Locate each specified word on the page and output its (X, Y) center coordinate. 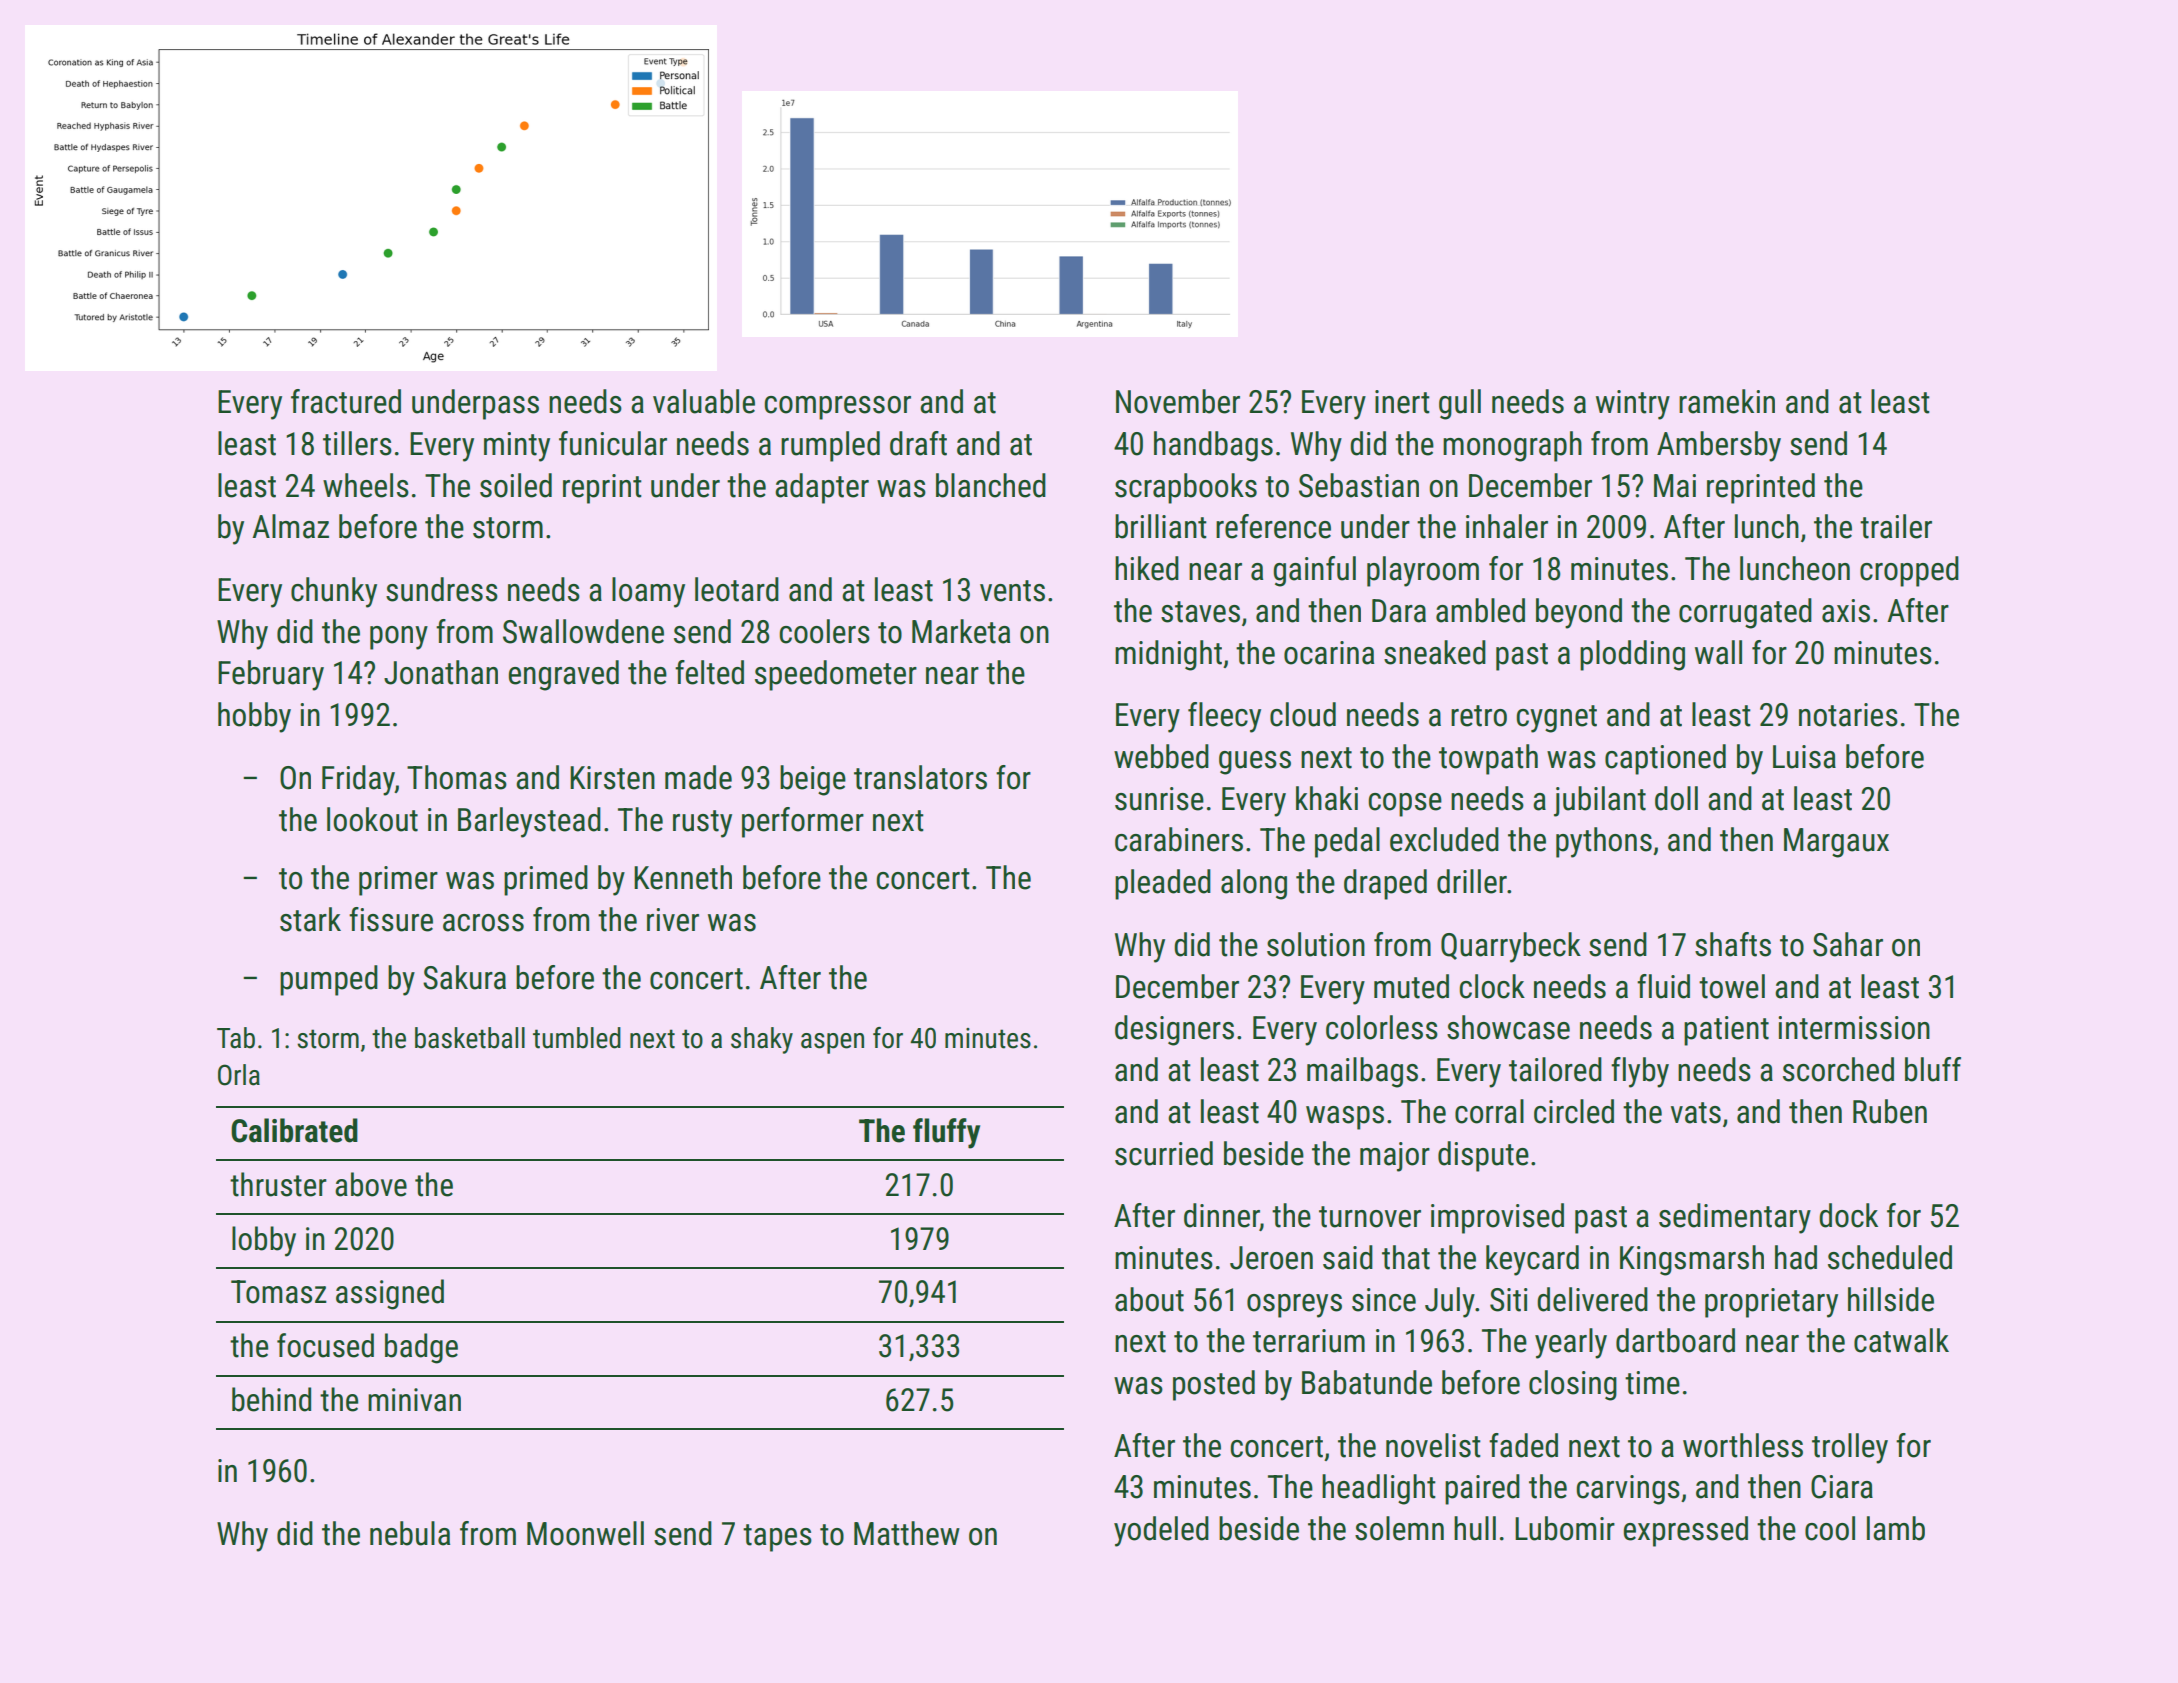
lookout (372, 819)
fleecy (1224, 717)
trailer (1896, 526)
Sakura (464, 977)
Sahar (1848, 944)
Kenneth (683, 877)
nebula (410, 1533)
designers (1174, 1030)
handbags (1213, 446)
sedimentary (1735, 1218)
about (1149, 1299)
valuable (704, 401)
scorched (1838, 1069)
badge (421, 1348)
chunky (334, 592)
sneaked (1435, 652)
